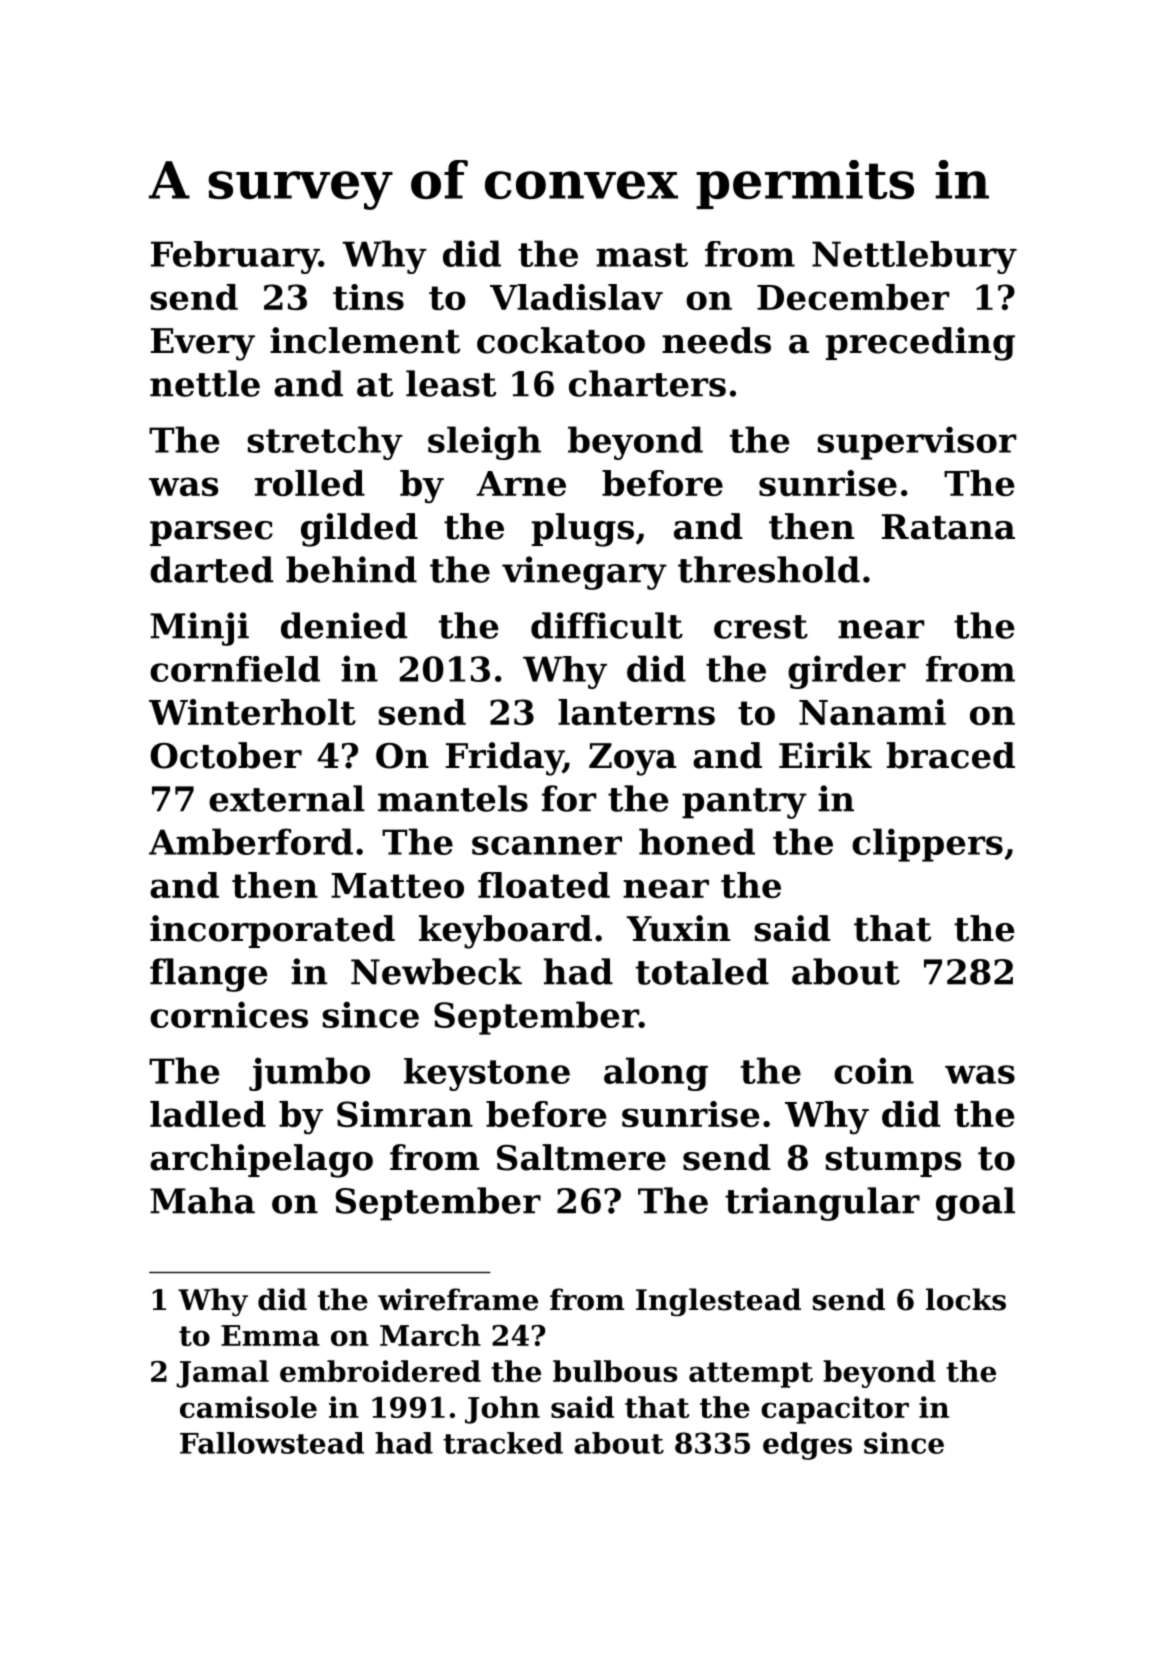 The width and height of the screenshot is (1165, 1654). Describe the element at coordinates (235, 257) in the screenshot. I see `February` at that location.
